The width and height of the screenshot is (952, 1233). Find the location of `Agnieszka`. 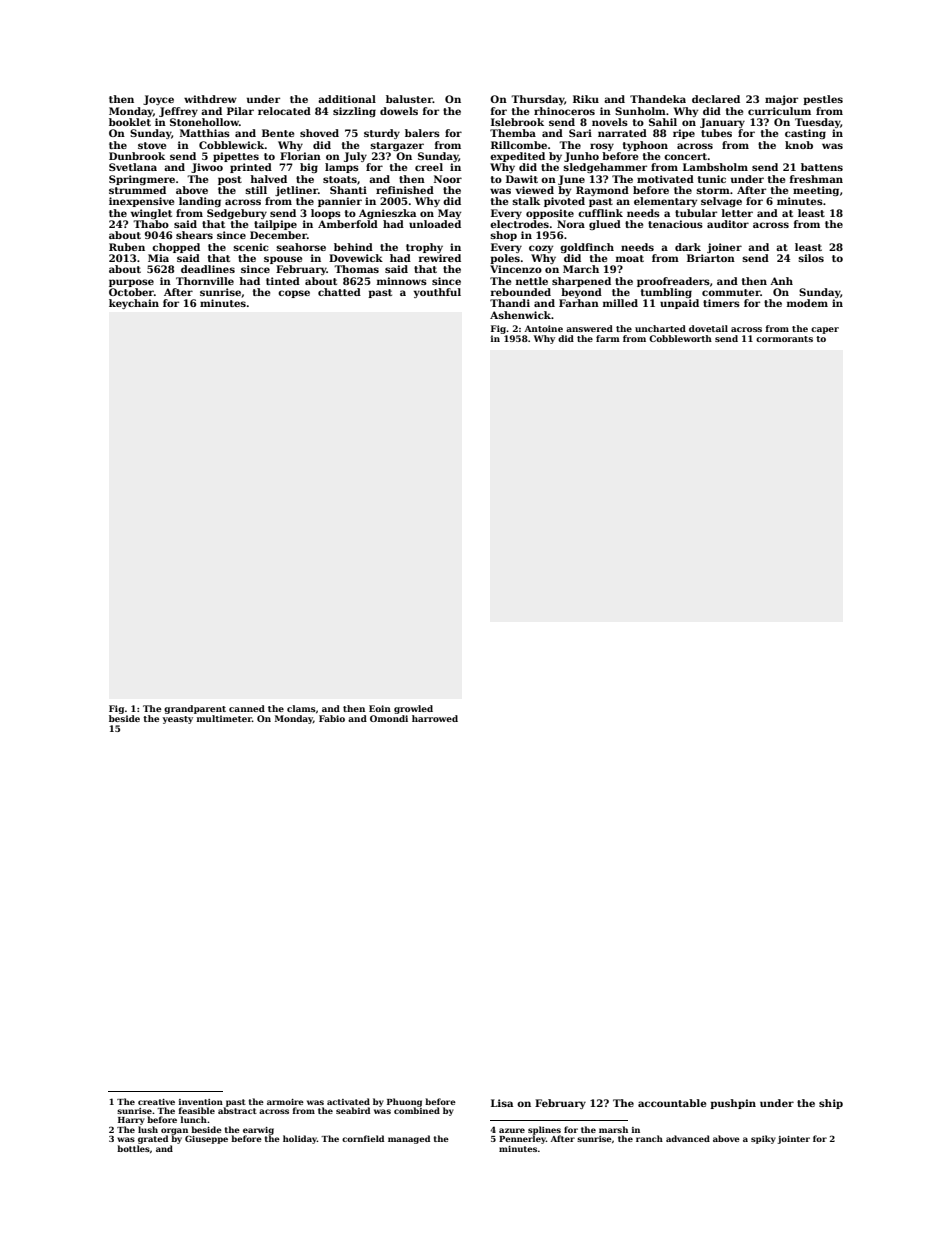

Agnieszka is located at coordinates (387, 214).
